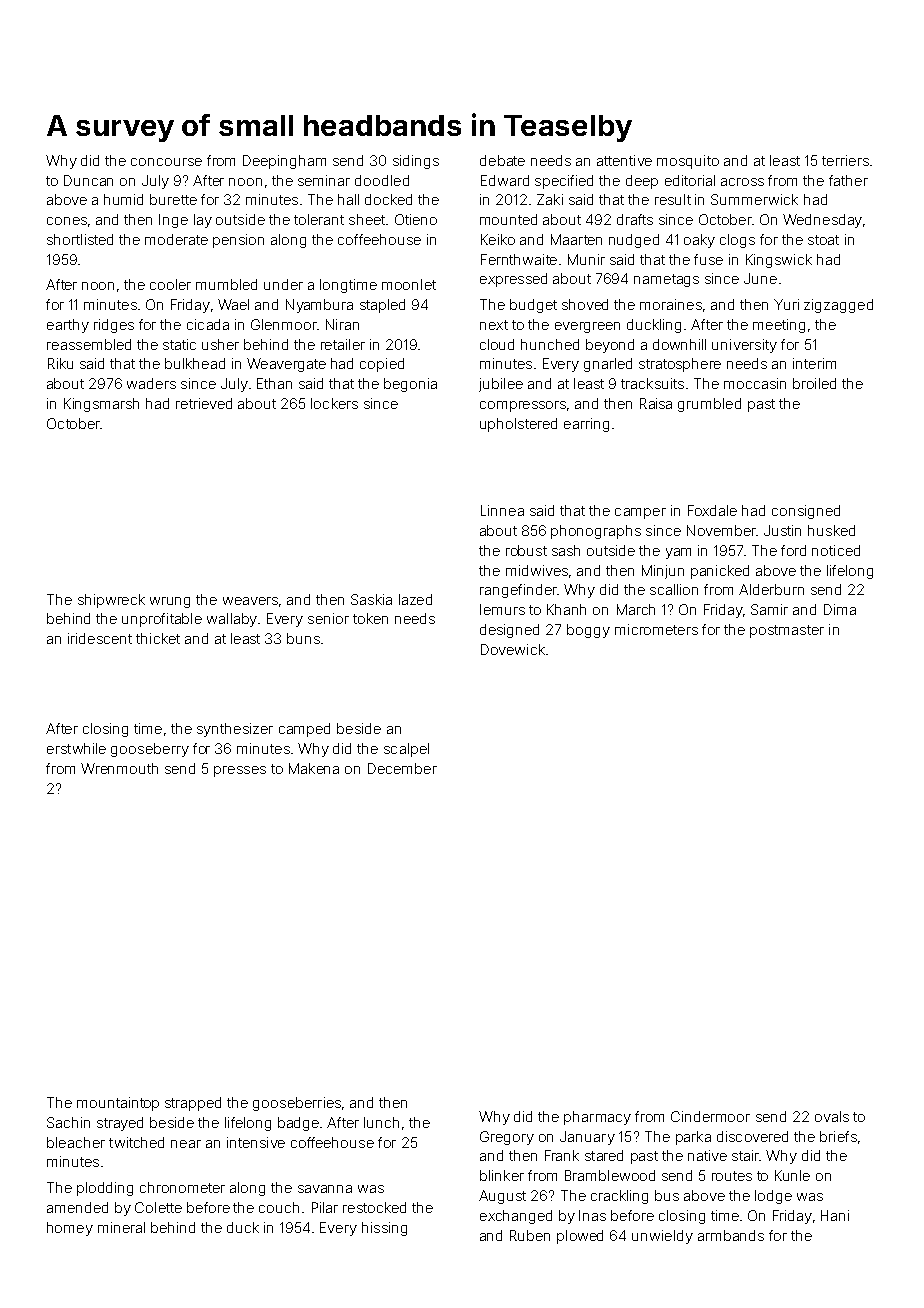 The width and height of the screenshot is (924, 1308). Describe the element at coordinates (119, 768) in the screenshot. I see `Wrenmouth` at that location.
